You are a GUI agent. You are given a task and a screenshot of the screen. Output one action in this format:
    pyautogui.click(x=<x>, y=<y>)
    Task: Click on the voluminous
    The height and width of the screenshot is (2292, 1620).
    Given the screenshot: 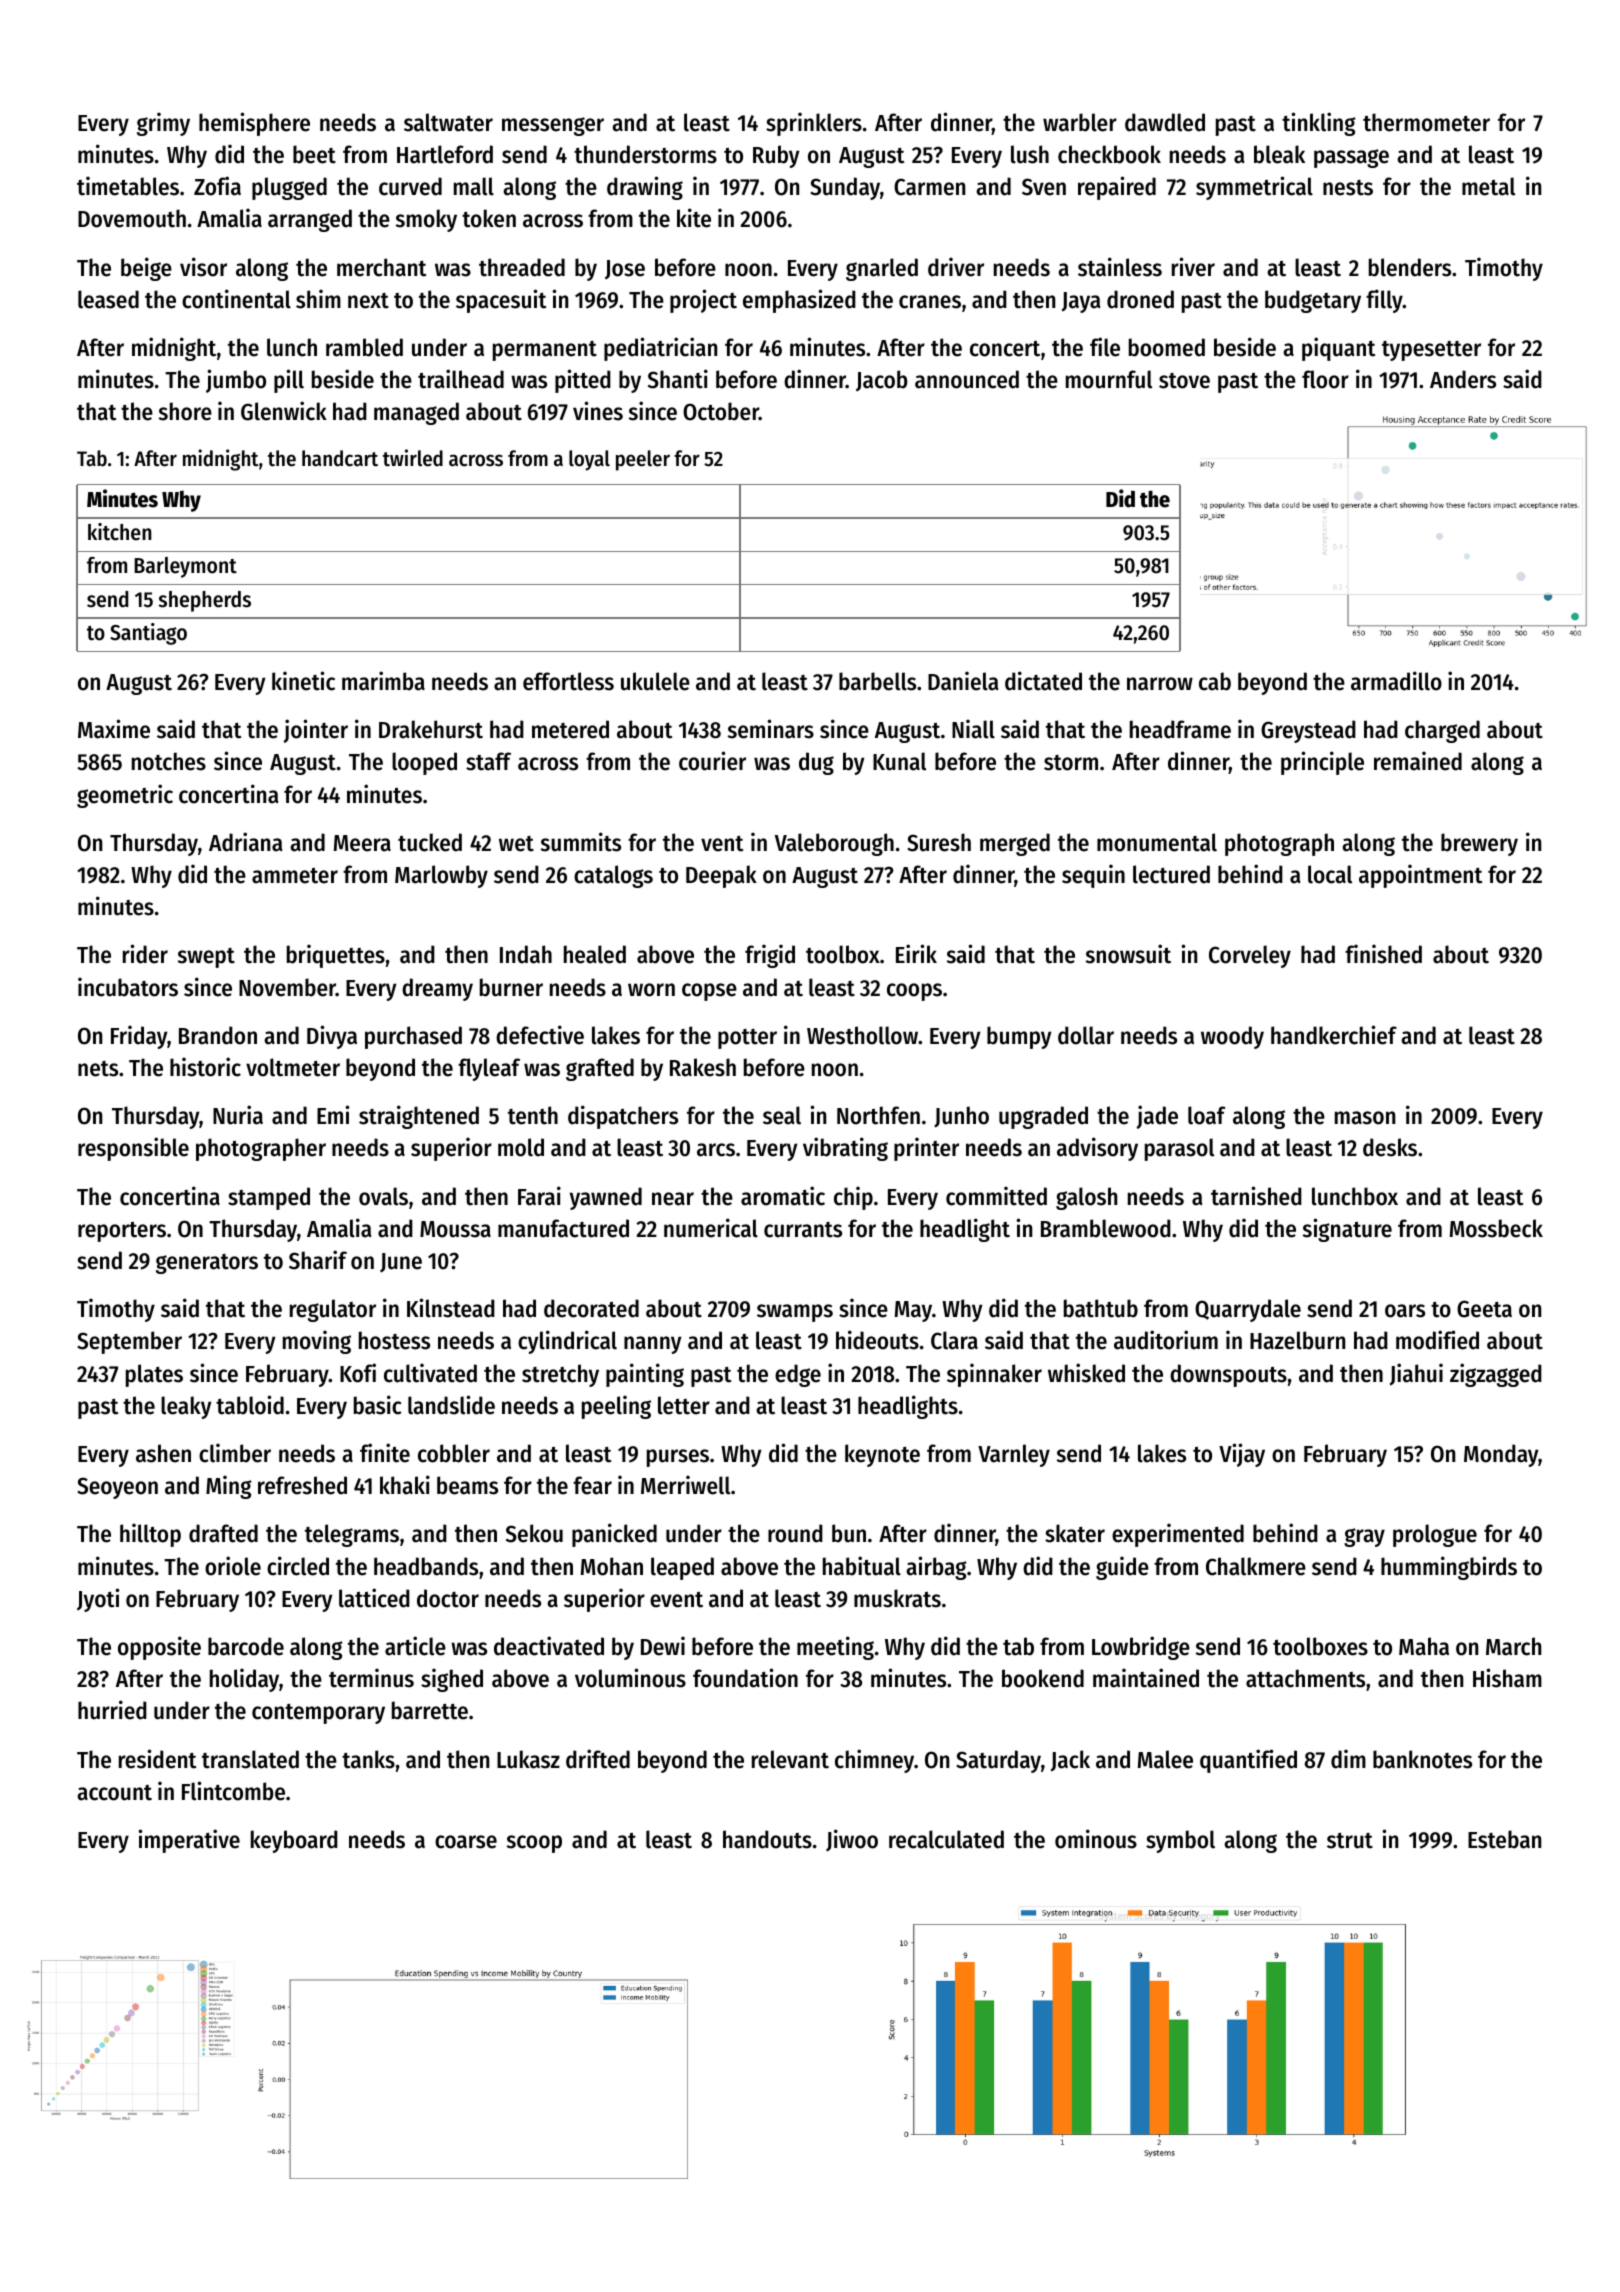 What is the action you would take?
    pyautogui.click(x=630, y=1678)
